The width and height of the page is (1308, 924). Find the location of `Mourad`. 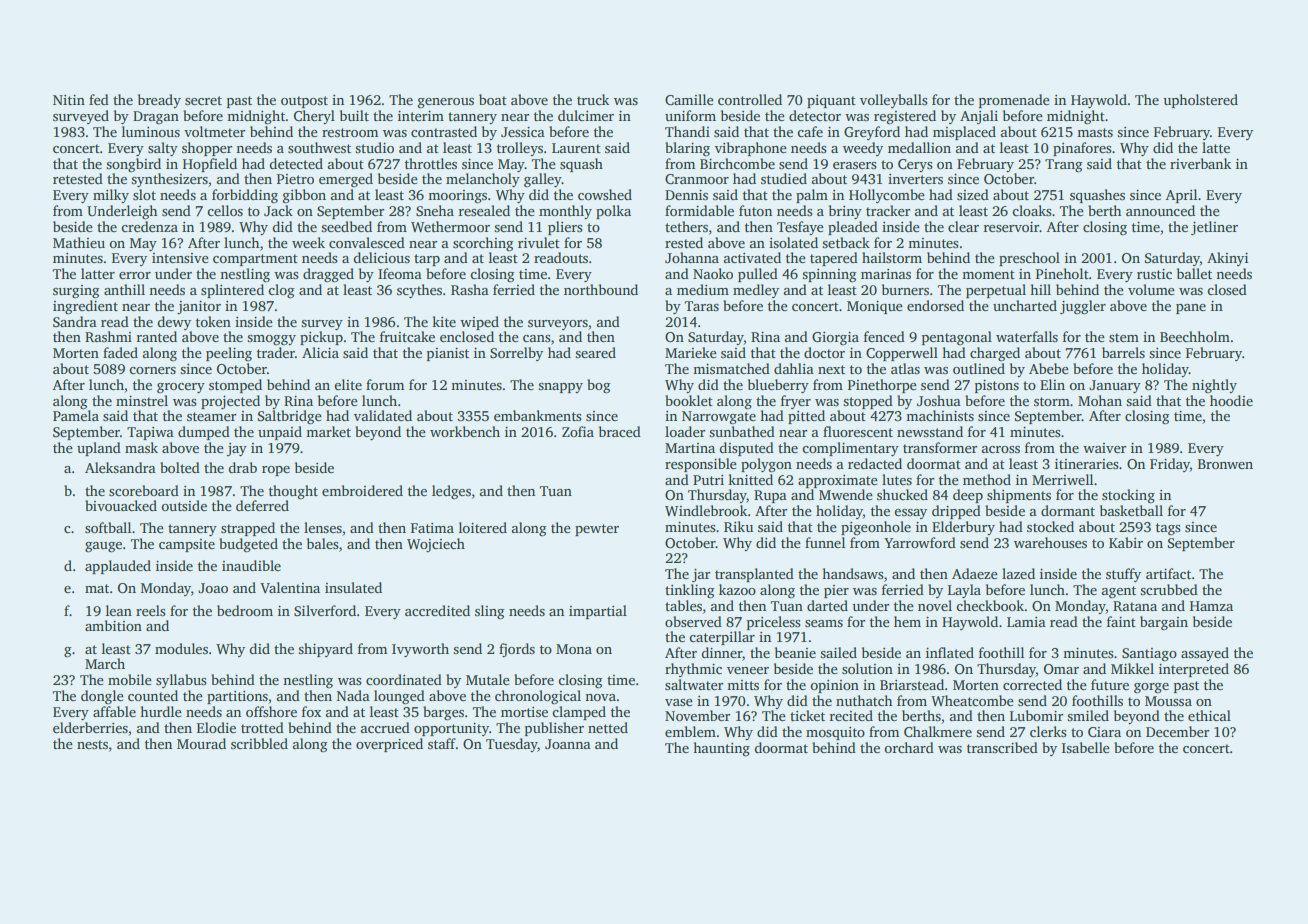

Mourad is located at coordinates (201, 743).
